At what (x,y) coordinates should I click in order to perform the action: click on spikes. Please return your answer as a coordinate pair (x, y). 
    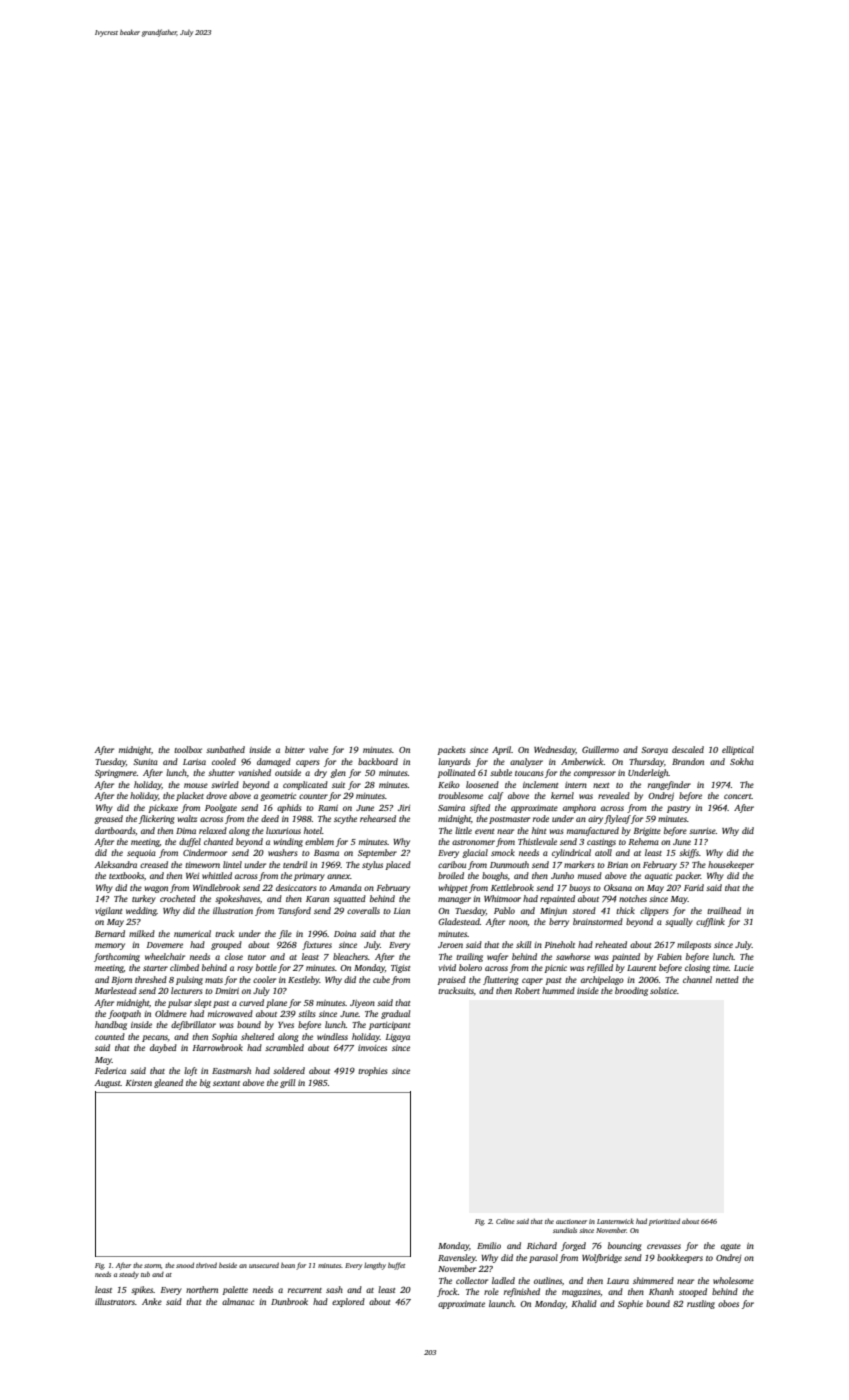
    Looking at the image, I should click on (142, 1290).
